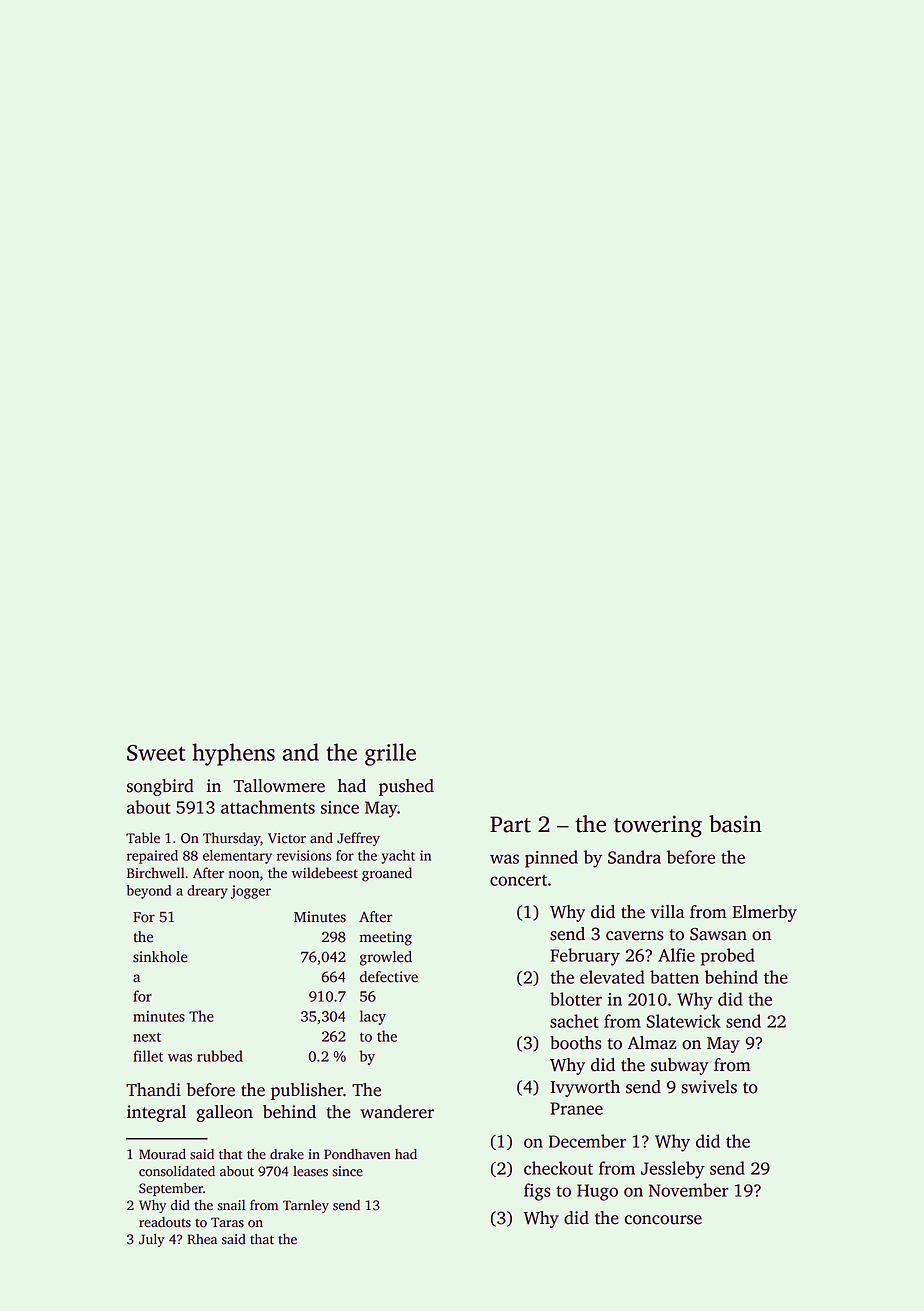 The image size is (924, 1311). What do you see at coordinates (307, 1091) in the page?
I see `publisher` at bounding box center [307, 1091].
